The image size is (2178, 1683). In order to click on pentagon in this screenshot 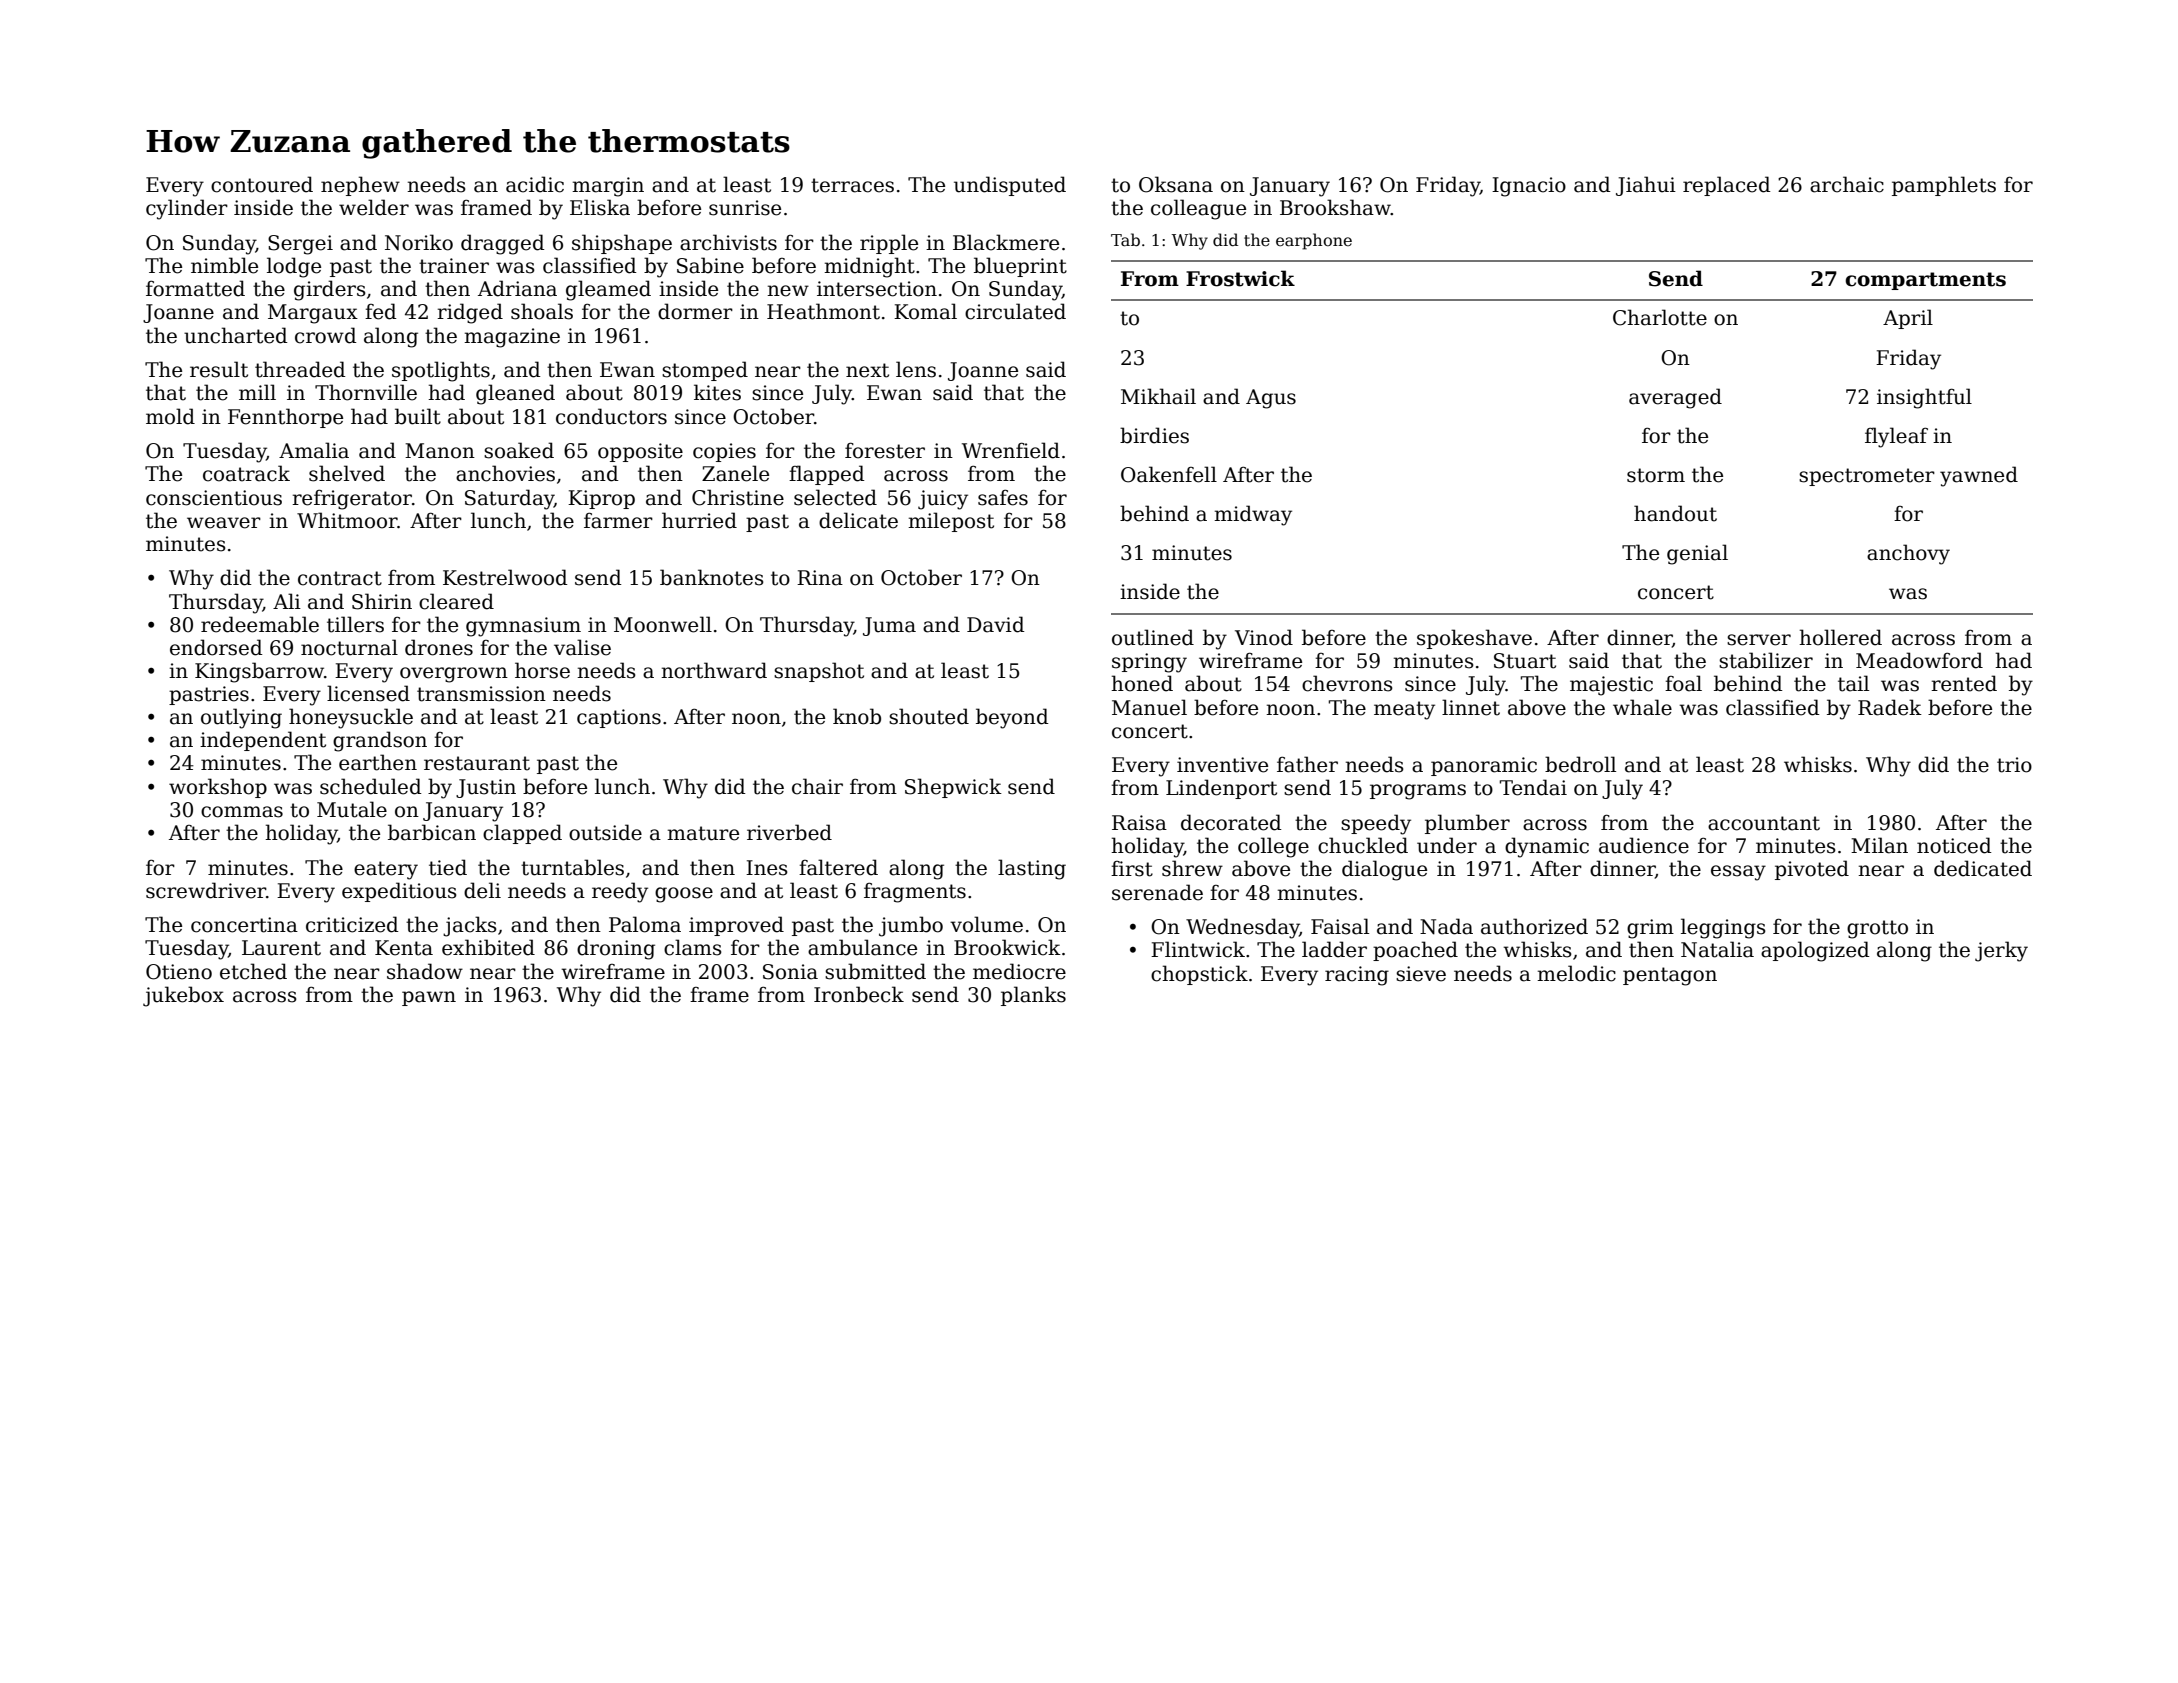, I will do `click(1670, 976)`.
